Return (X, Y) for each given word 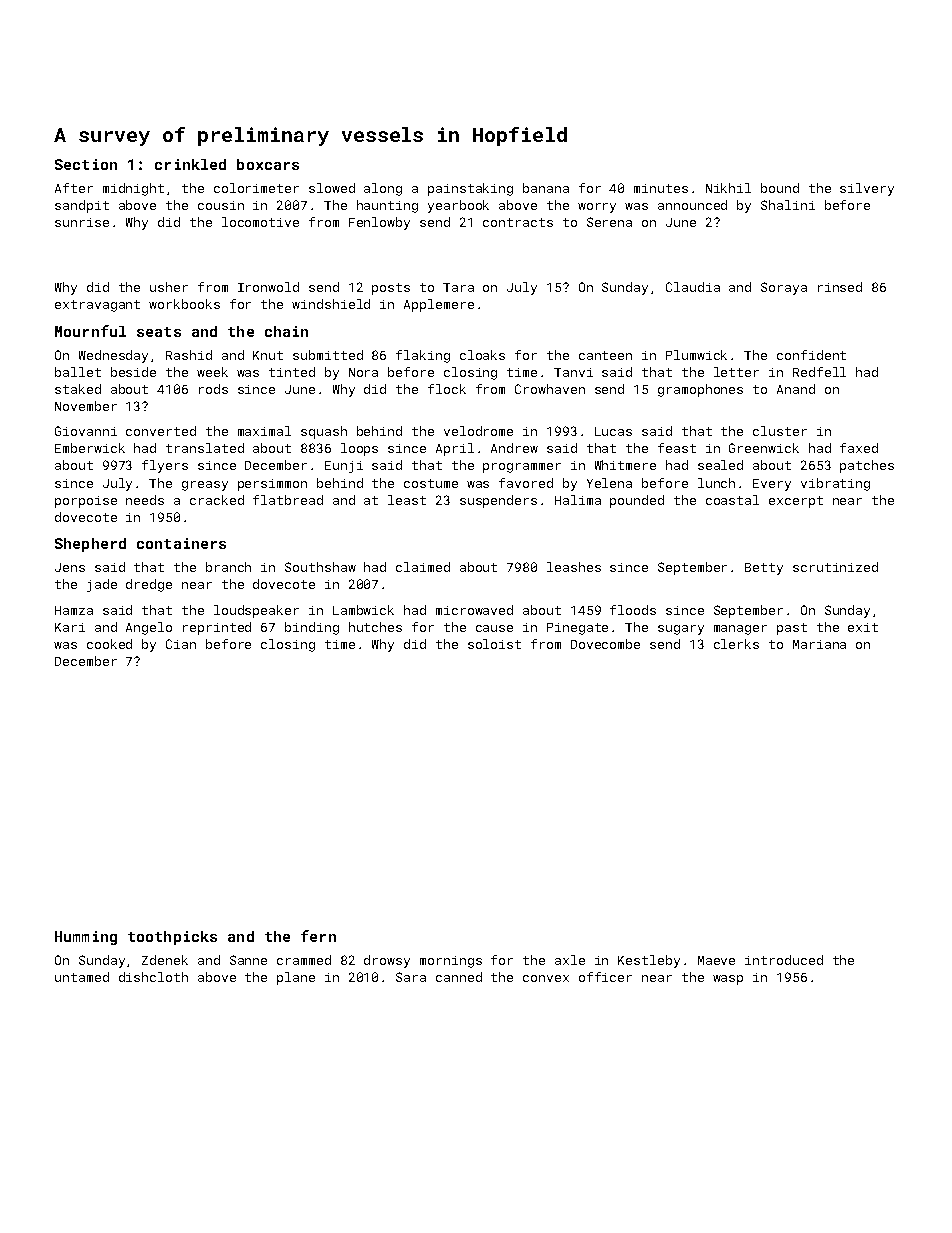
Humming (86, 938)
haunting (387, 206)
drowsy (387, 961)
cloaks (482, 355)
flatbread (288, 500)
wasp (728, 980)
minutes (661, 188)
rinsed (840, 287)
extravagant (97, 306)
